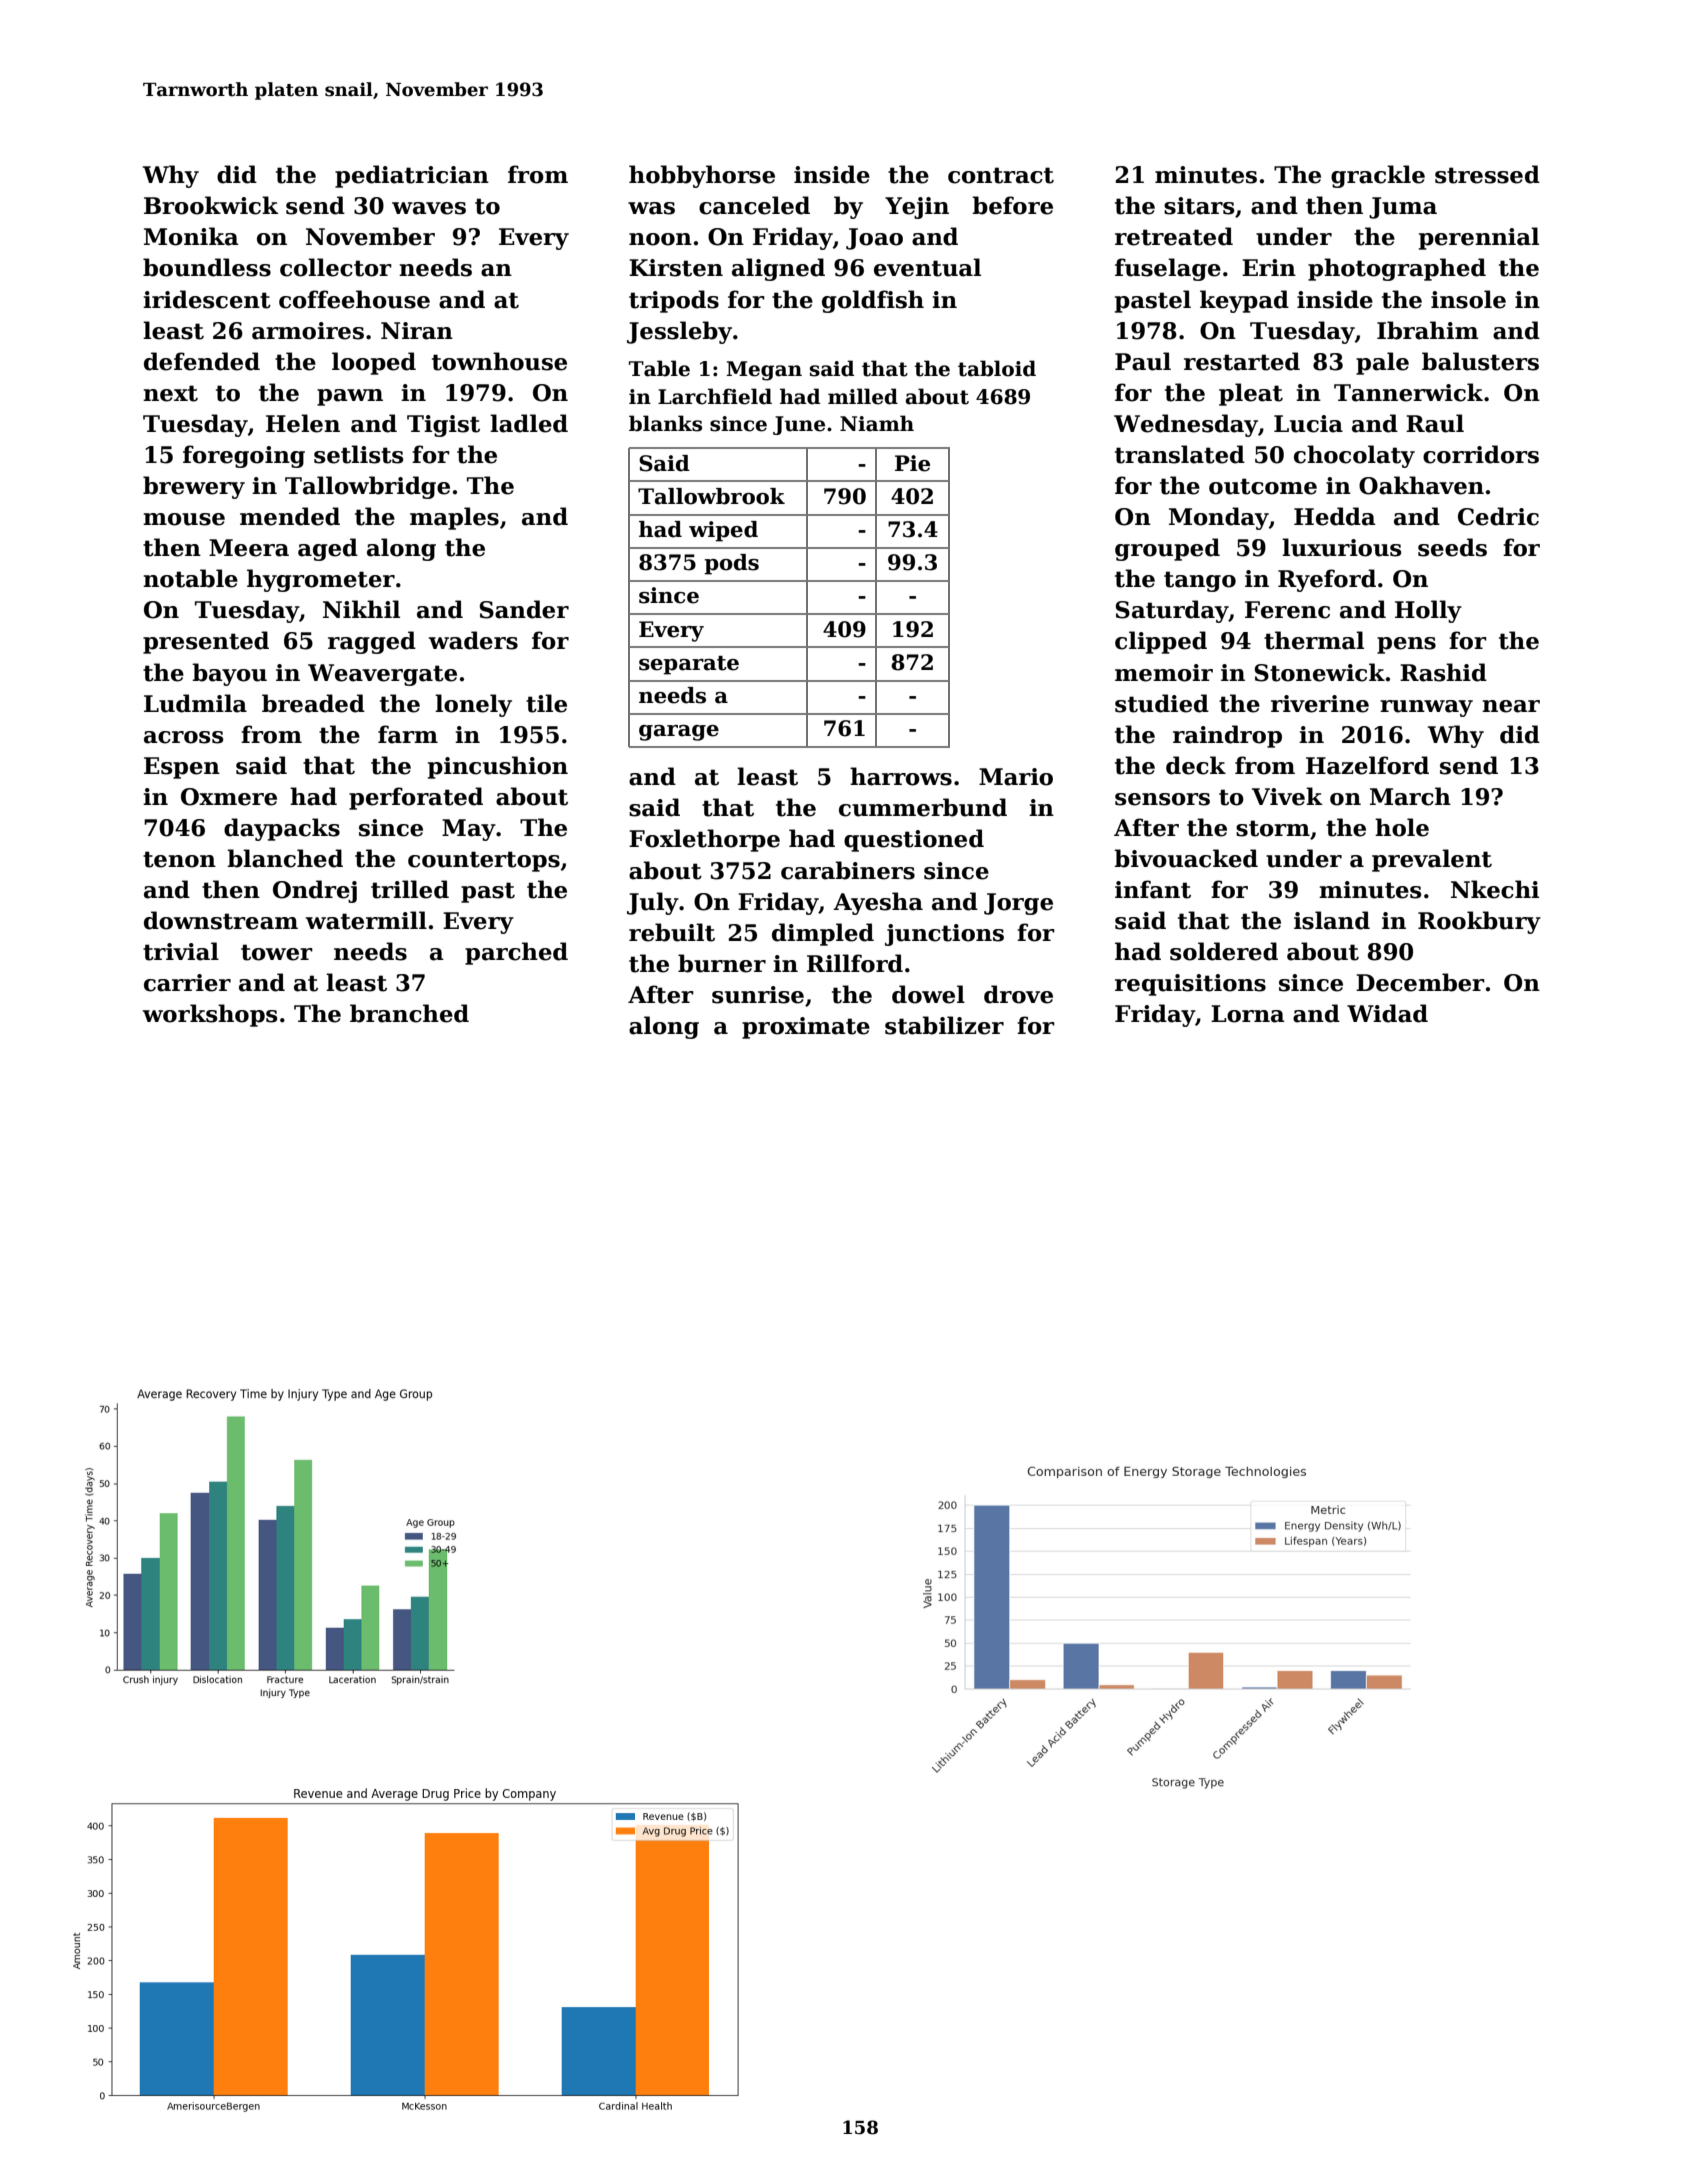 This image has height=2178, width=1683. What do you see at coordinates (1367, 765) in the image?
I see `Hazelford` at bounding box center [1367, 765].
